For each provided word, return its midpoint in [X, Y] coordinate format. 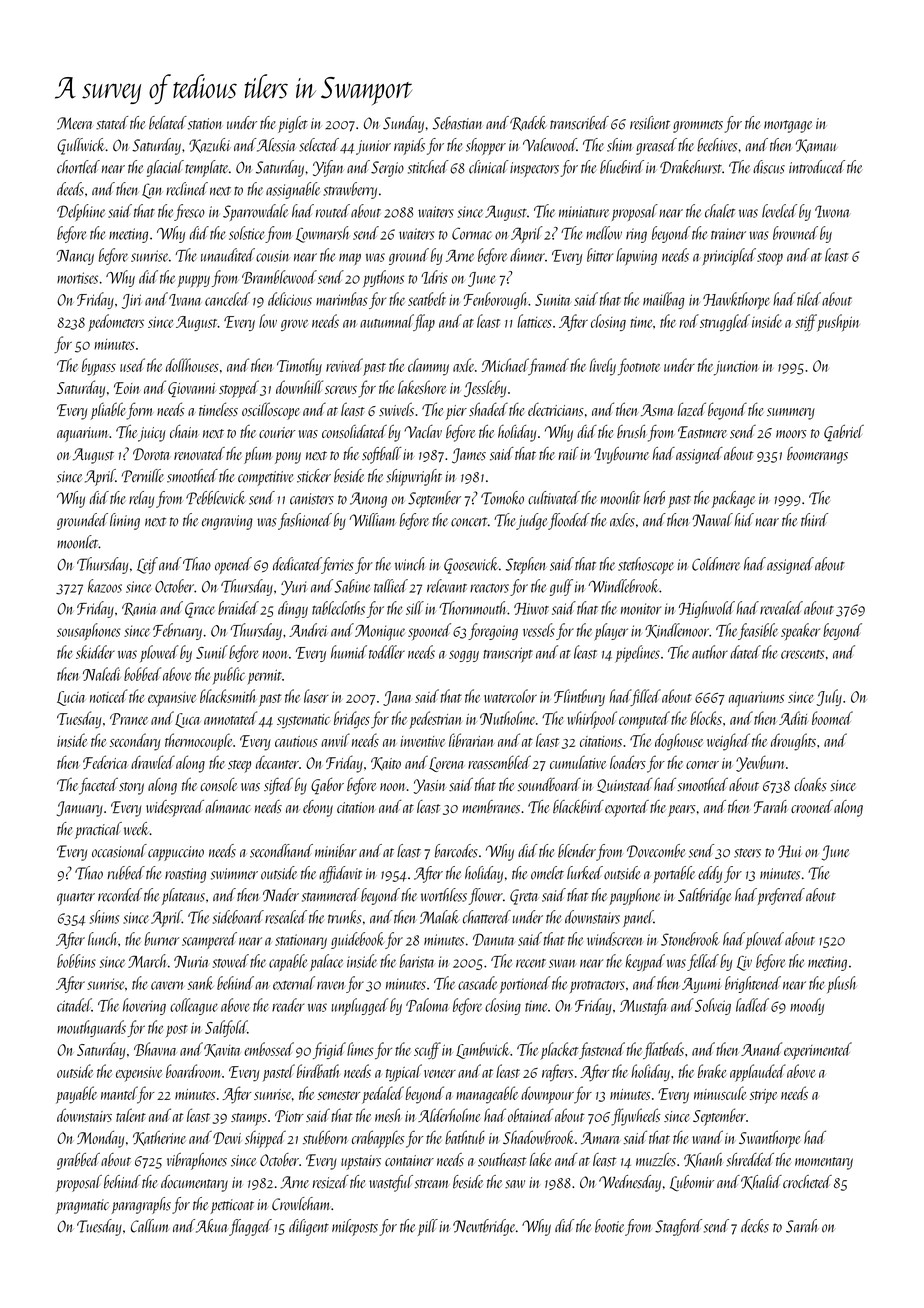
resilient [650, 123]
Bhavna [155, 1049]
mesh [388, 1115]
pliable [108, 411]
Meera [75, 123]
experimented [818, 1051]
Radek [528, 123]
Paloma [427, 1005]
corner [702, 765]
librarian [472, 740]
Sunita [552, 300]
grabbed [78, 1161]
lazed [692, 409]
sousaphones [89, 631]
